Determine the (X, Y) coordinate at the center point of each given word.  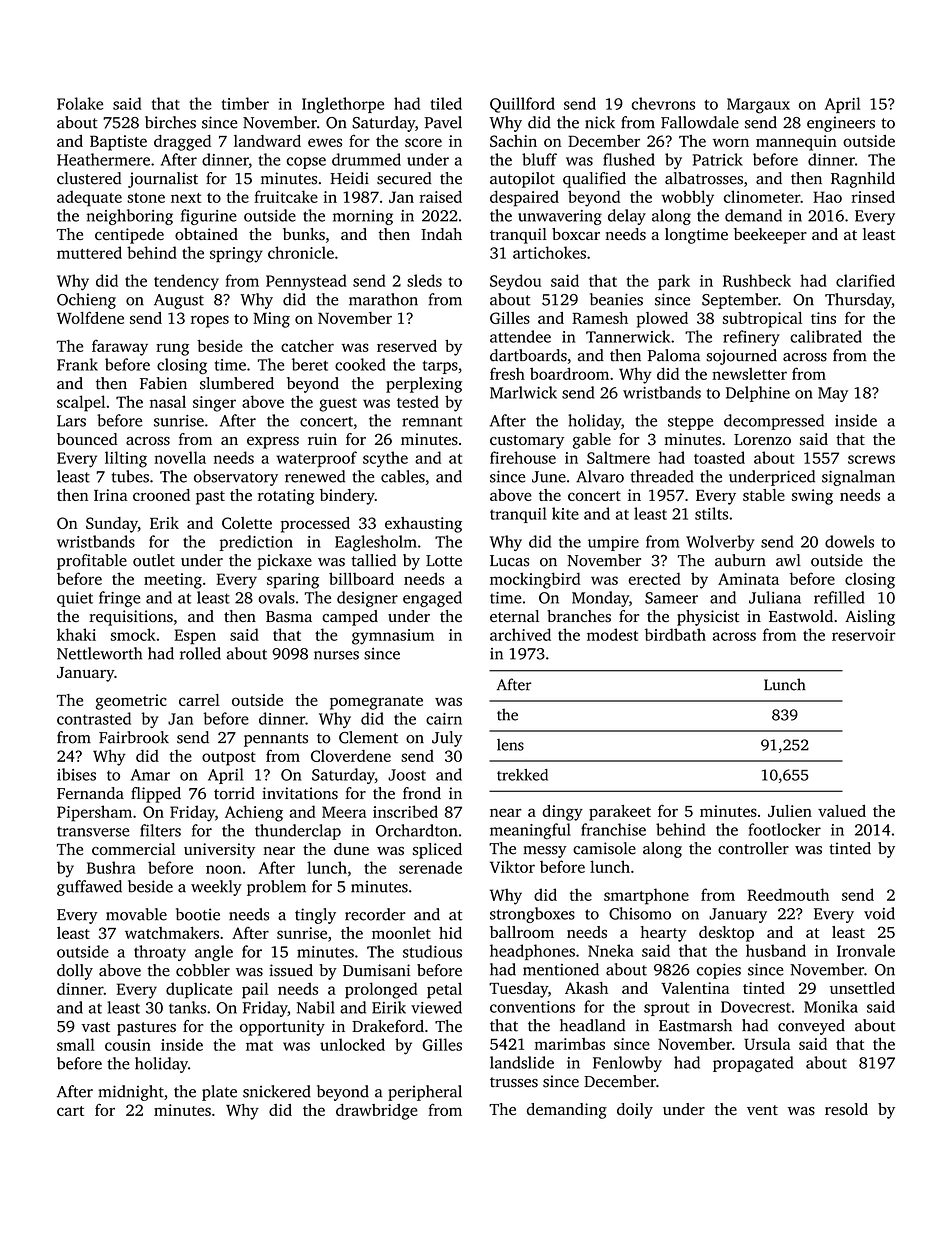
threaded (662, 476)
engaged (432, 599)
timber (245, 103)
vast (95, 1027)
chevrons (663, 103)
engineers (841, 124)
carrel (199, 700)
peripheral (425, 1093)
